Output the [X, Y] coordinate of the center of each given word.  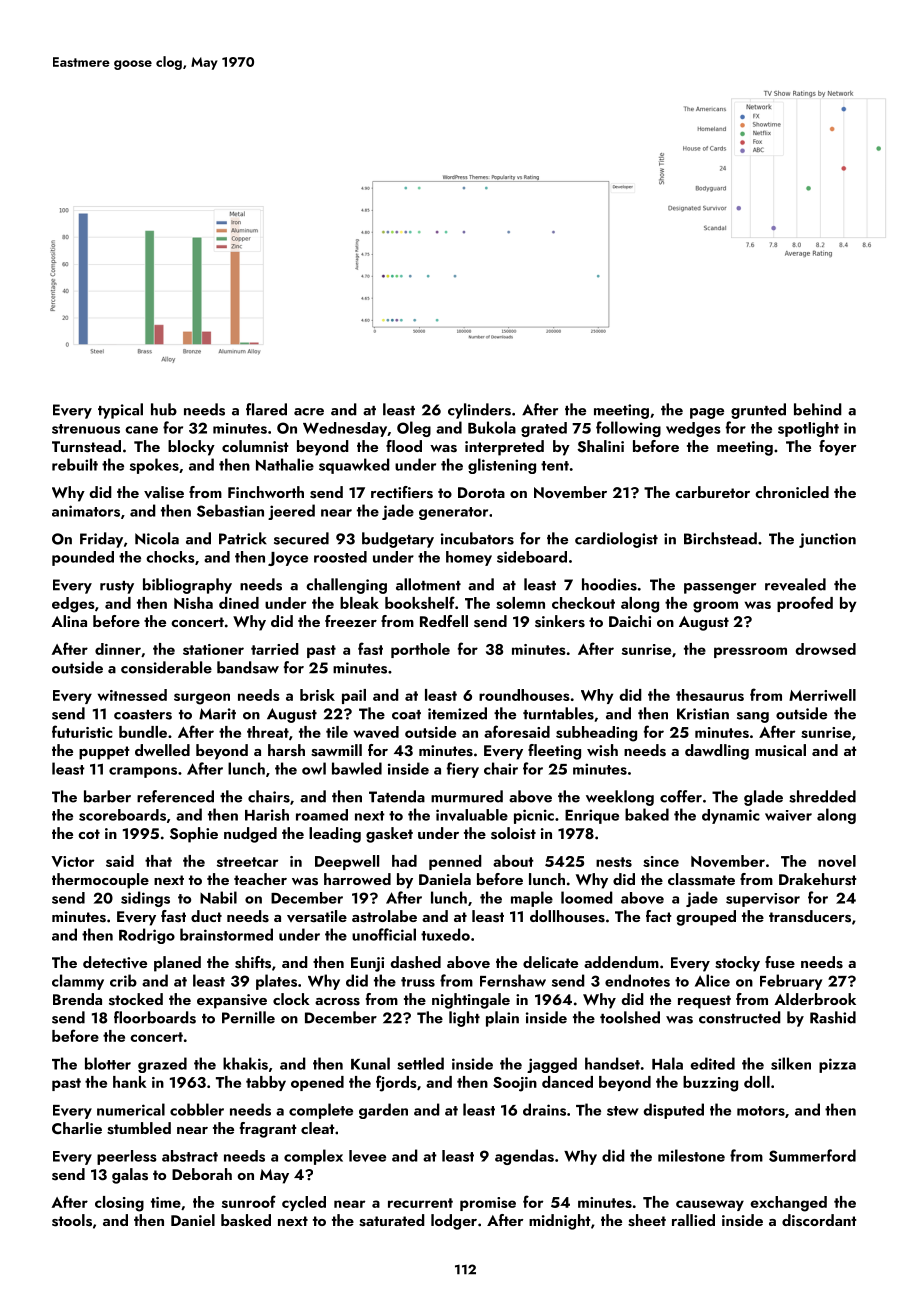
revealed [795, 584]
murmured [467, 796]
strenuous [86, 429]
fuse [780, 962]
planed [177, 964]
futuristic [82, 731]
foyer [838, 448]
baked [647, 814]
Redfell [444, 621]
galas [130, 1176]
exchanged [788, 1204]
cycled [304, 1203]
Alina [69, 621]
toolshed [630, 1017]
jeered [291, 512]
